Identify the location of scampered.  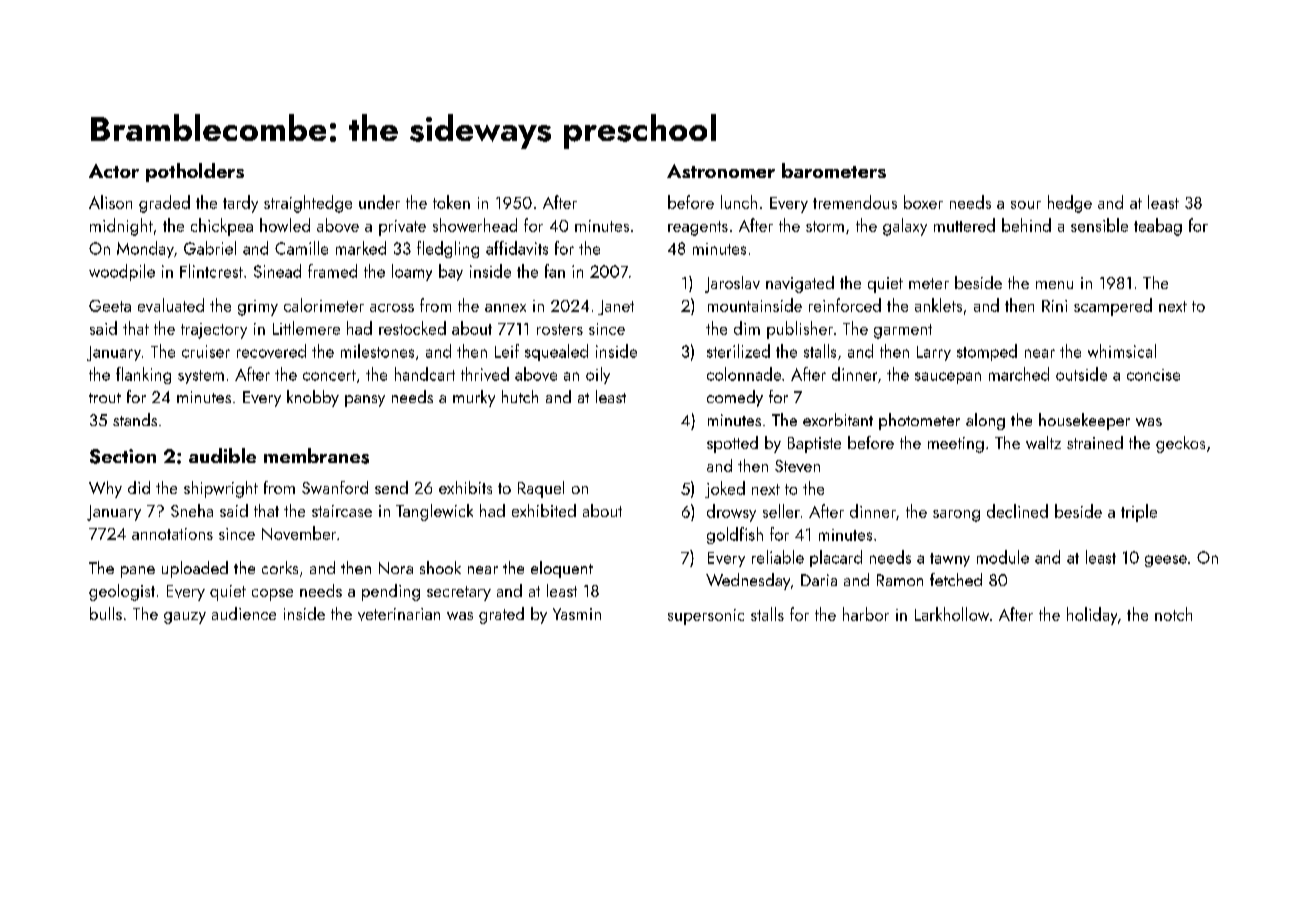
(1113, 307).
